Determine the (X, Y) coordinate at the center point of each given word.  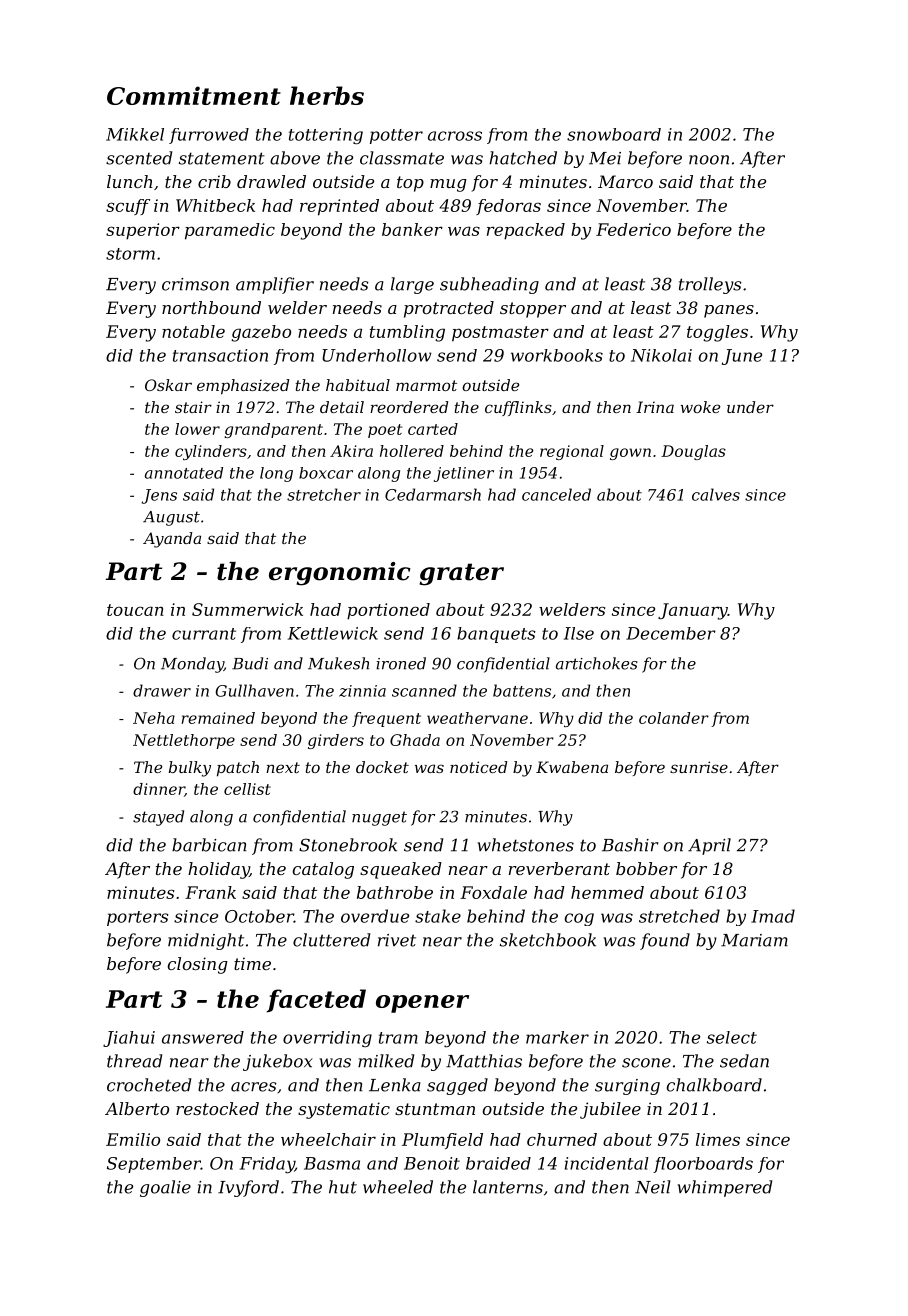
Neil (653, 1187)
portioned (388, 611)
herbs (327, 95)
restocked (217, 1108)
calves (716, 494)
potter (396, 136)
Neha (154, 718)
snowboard (614, 134)
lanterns (508, 1187)
